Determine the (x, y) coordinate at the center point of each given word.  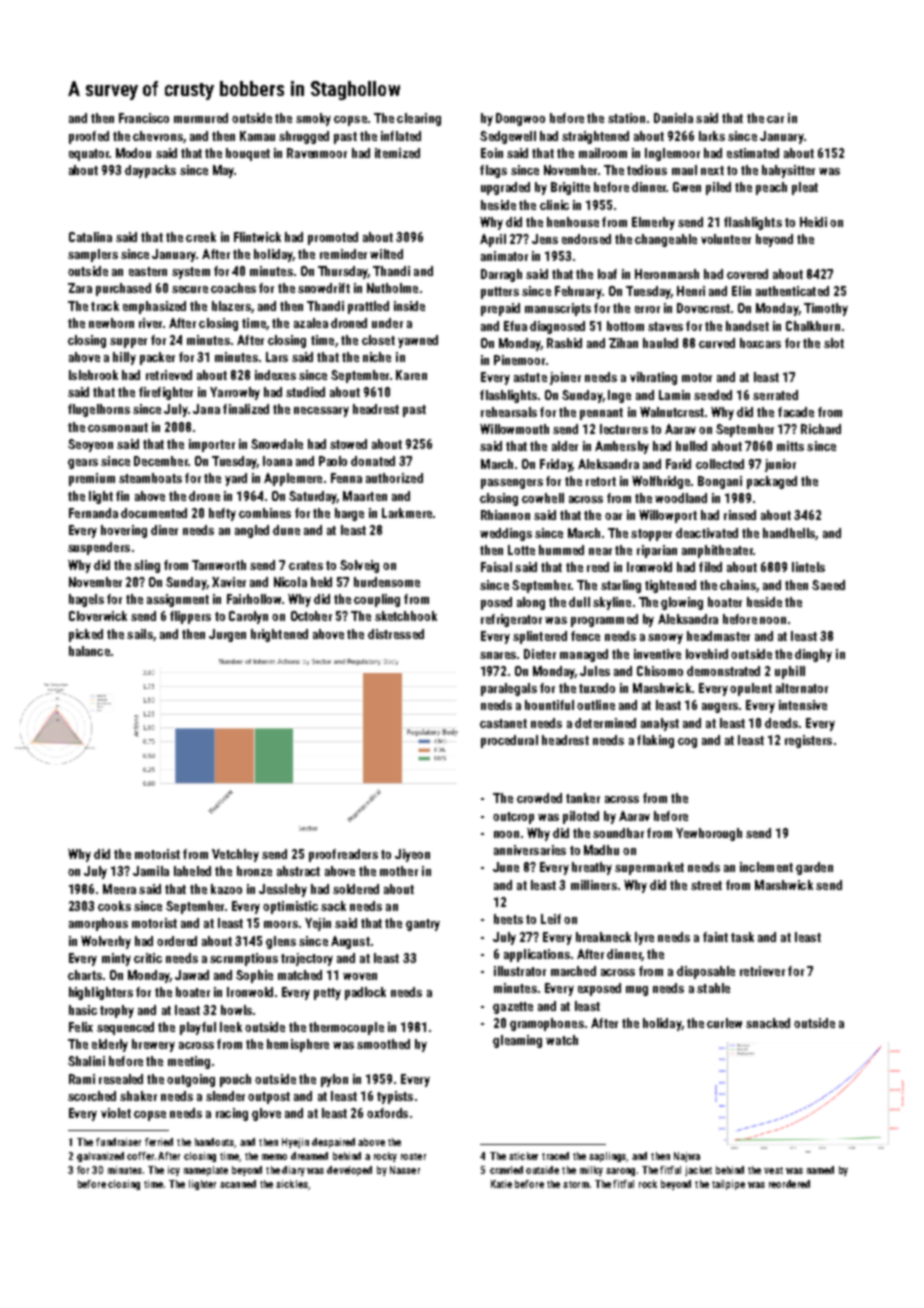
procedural (509, 741)
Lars (277, 357)
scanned (238, 1184)
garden (814, 868)
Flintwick (257, 237)
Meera (119, 889)
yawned (418, 341)
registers (808, 741)
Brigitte (570, 188)
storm (576, 1184)
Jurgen (227, 635)
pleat (805, 188)
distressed (396, 634)
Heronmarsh (667, 274)
